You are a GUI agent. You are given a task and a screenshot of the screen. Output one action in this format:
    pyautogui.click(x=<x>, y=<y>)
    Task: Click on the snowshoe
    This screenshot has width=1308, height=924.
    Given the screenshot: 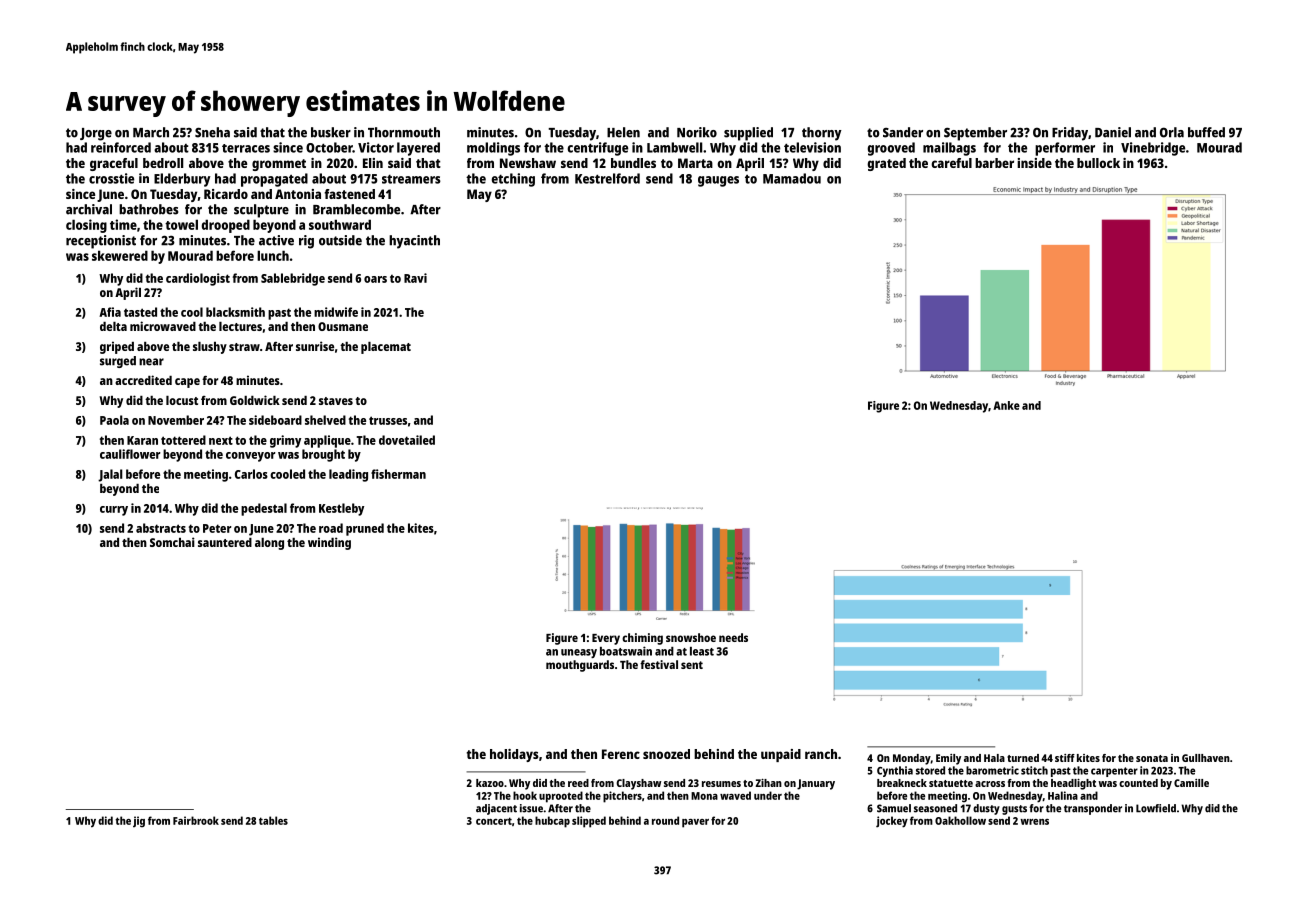 What is the action you would take?
    pyautogui.click(x=691, y=637)
